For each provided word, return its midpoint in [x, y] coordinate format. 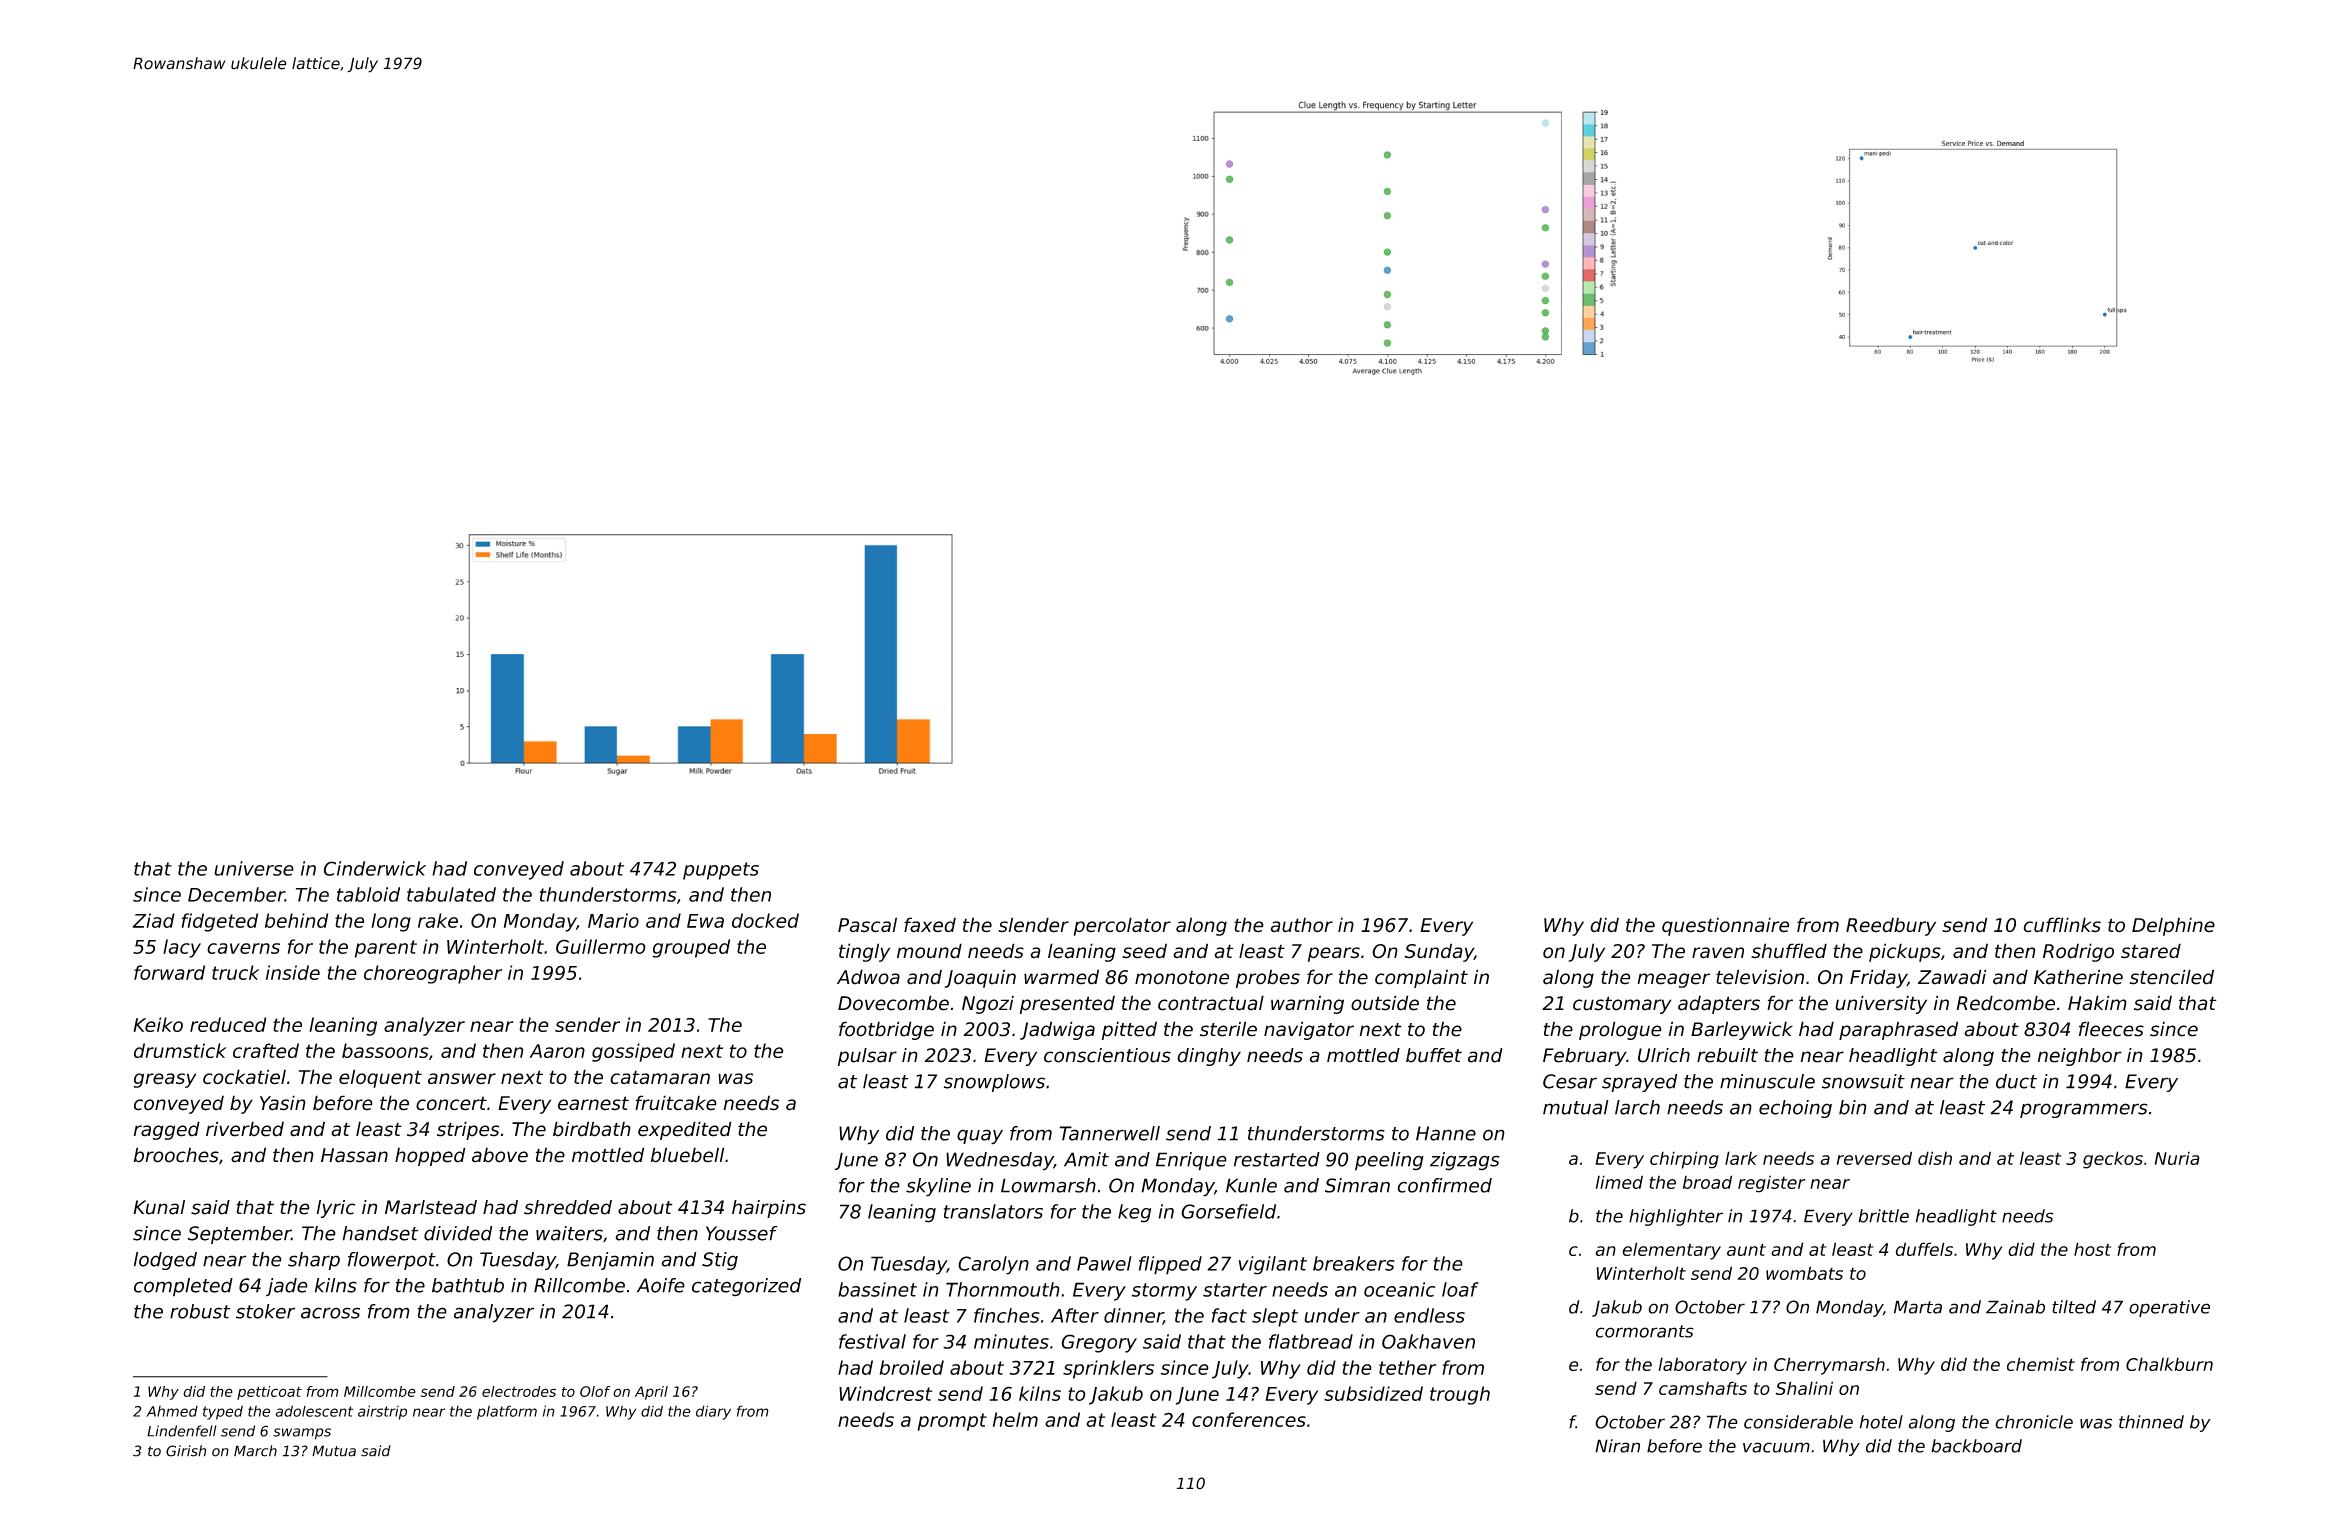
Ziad [154, 920]
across [330, 1313]
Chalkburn [2169, 1364]
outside [1385, 1003]
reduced [228, 1024]
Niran [1617, 1446]
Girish [186, 1451]
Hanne [1446, 1133]
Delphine [2173, 926]
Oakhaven [1428, 1341]
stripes [468, 1130]
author [1301, 925]
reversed [1874, 1158]
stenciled [2172, 977]
